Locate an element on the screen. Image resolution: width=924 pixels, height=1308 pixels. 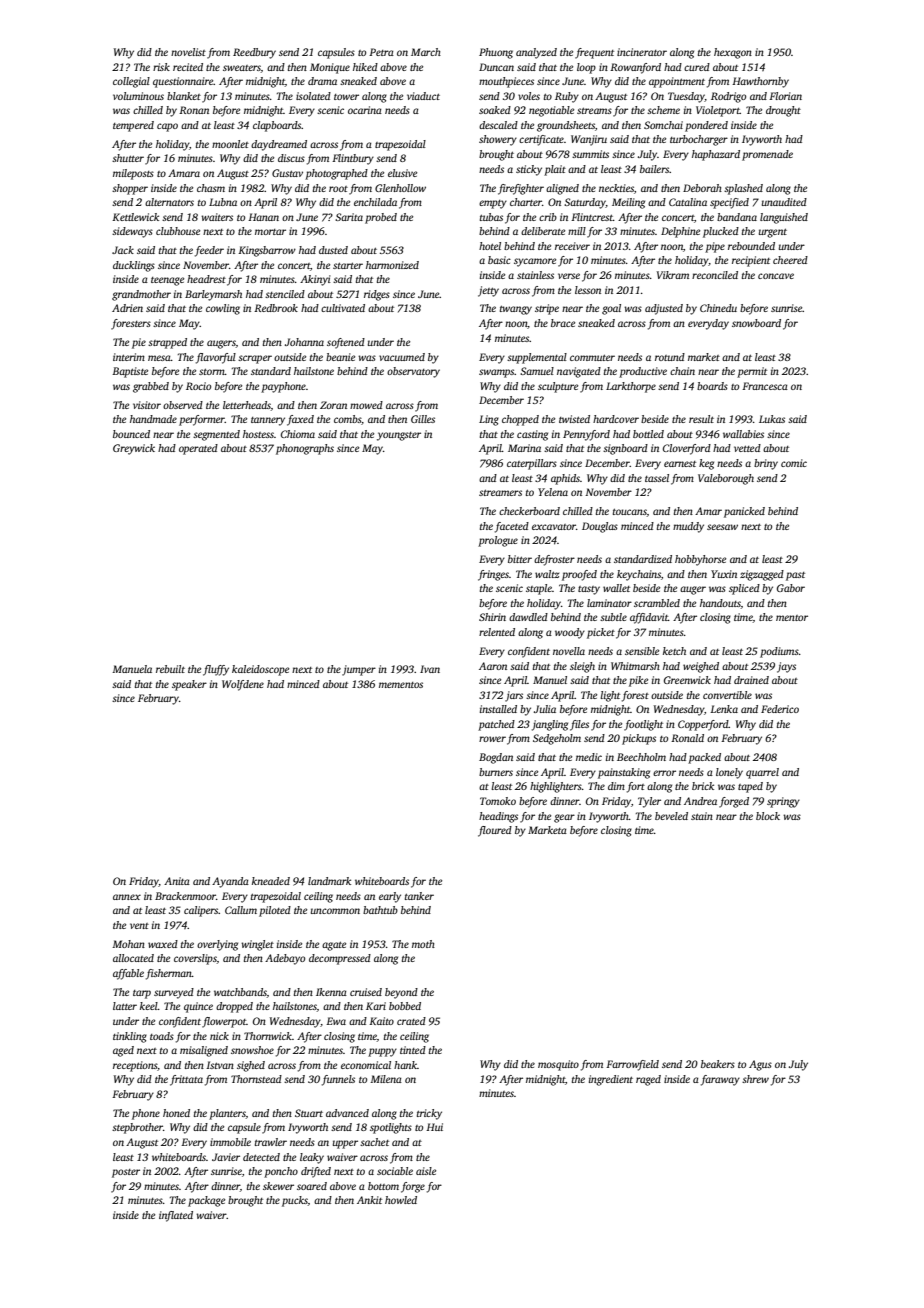
toucans is located at coordinates (630, 513).
